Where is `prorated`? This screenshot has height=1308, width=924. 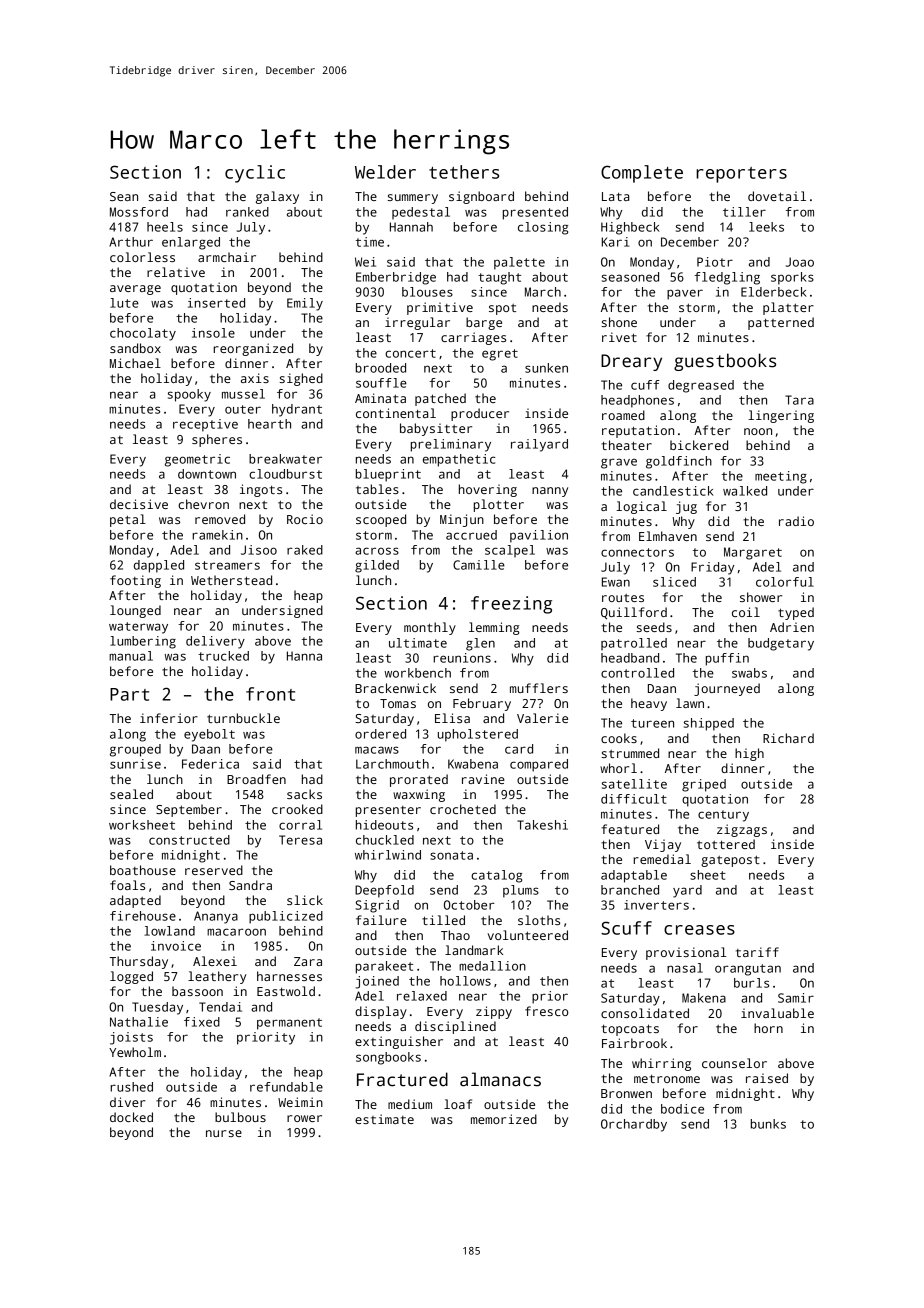 prorated is located at coordinates (419, 780).
